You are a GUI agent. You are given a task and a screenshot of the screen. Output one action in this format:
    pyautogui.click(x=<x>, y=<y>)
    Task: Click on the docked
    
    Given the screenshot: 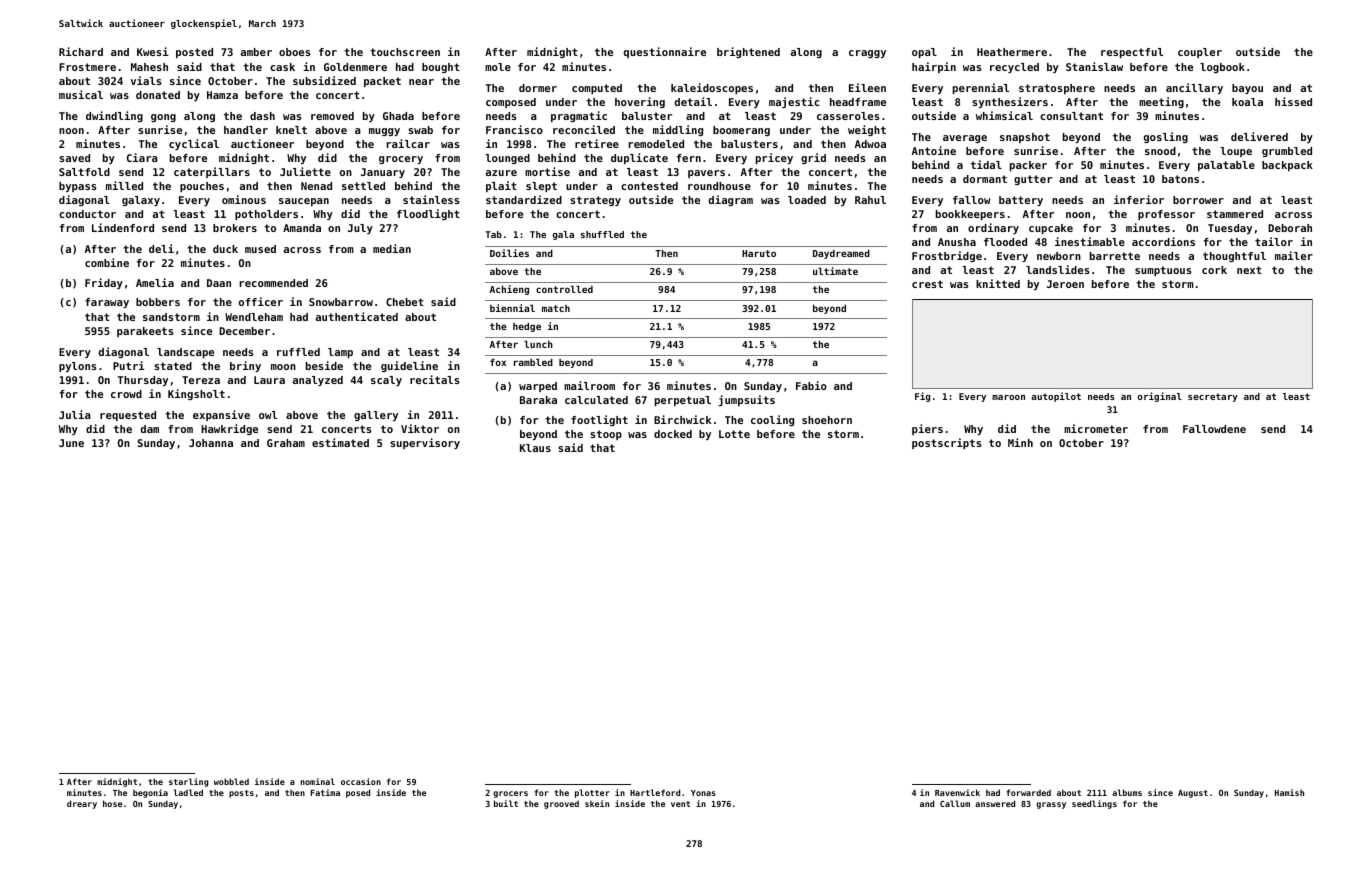 What is the action you would take?
    pyautogui.click(x=673, y=434)
